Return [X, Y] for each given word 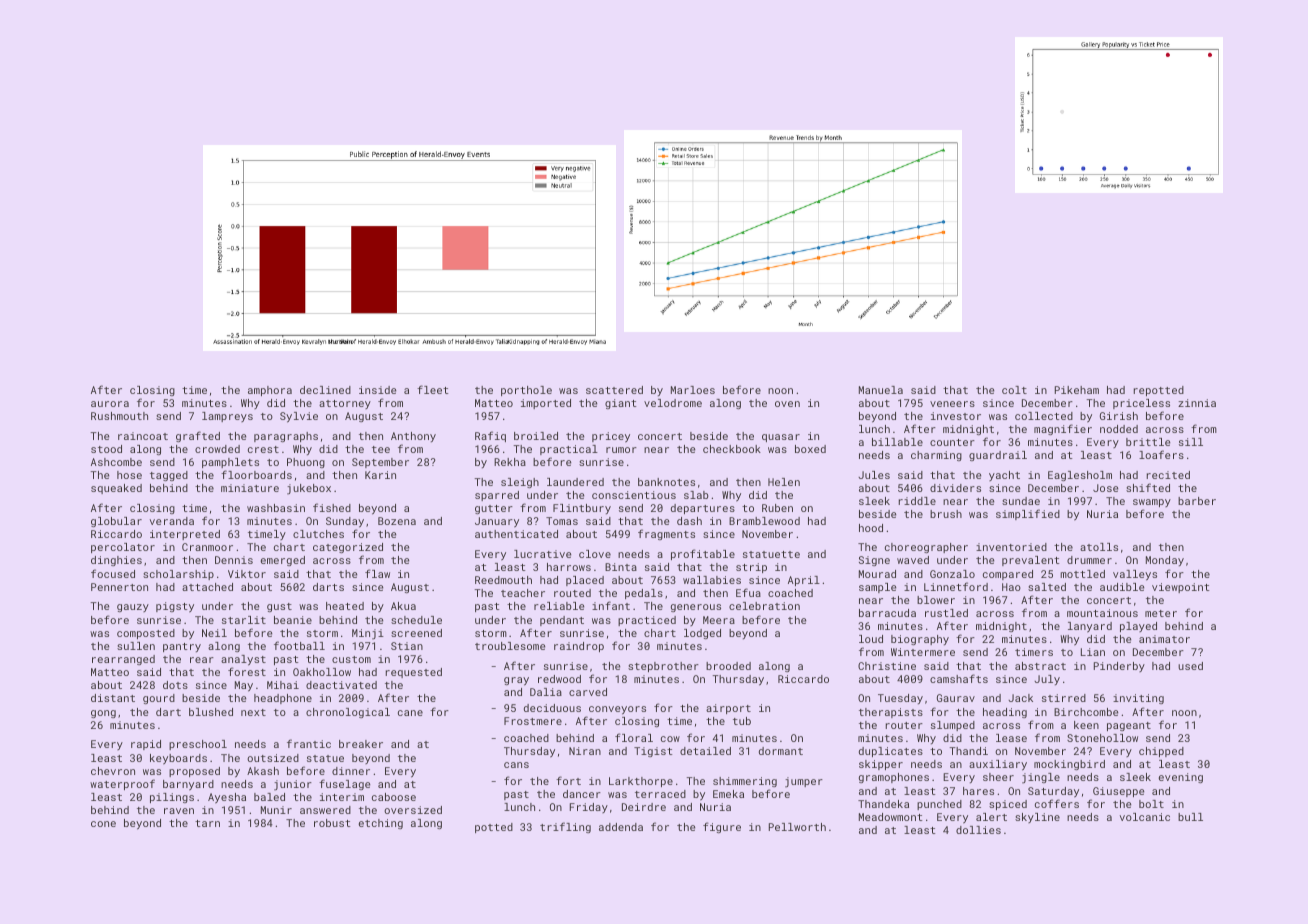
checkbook [732, 449]
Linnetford [956, 586]
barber [1197, 501]
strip [751, 568]
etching [380, 824]
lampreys [227, 417]
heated [345, 606]
